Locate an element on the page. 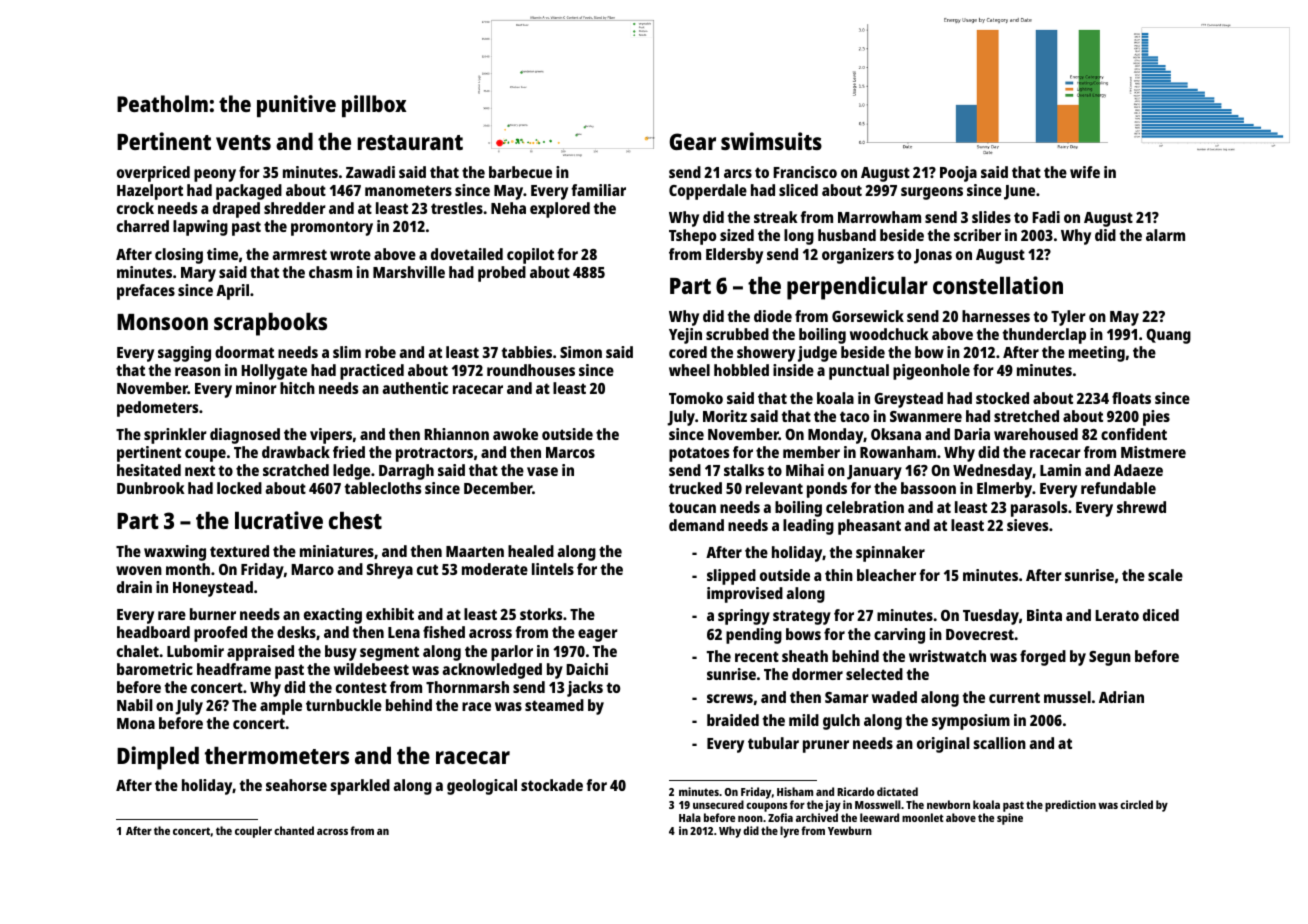  coupler is located at coordinates (253, 832).
